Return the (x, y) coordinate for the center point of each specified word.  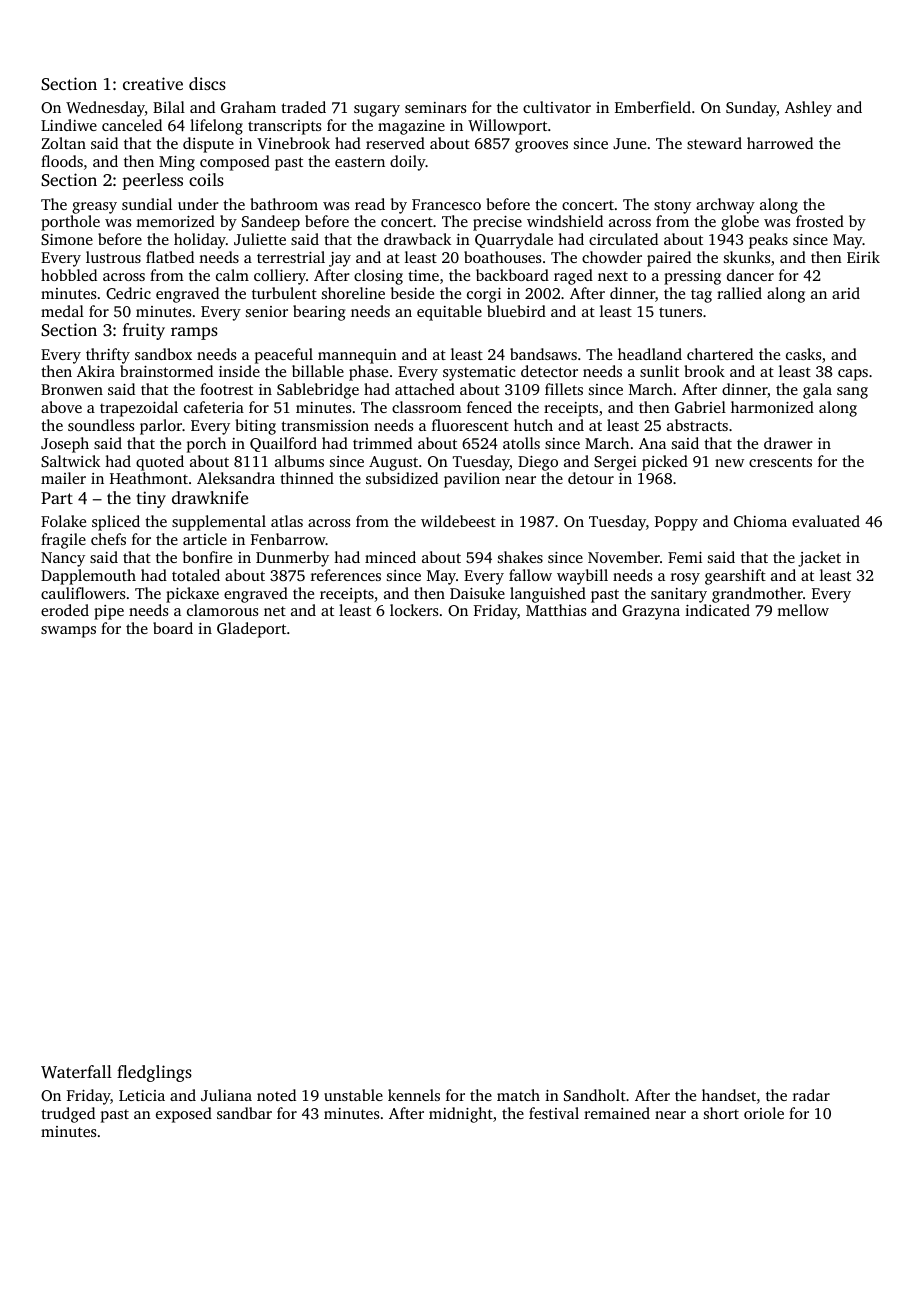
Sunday (751, 109)
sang (852, 393)
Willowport (507, 127)
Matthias (556, 610)
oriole (764, 1113)
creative (153, 83)
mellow (803, 610)
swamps (68, 632)
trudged (68, 1115)
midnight (461, 1115)
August (393, 463)
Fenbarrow (288, 539)
